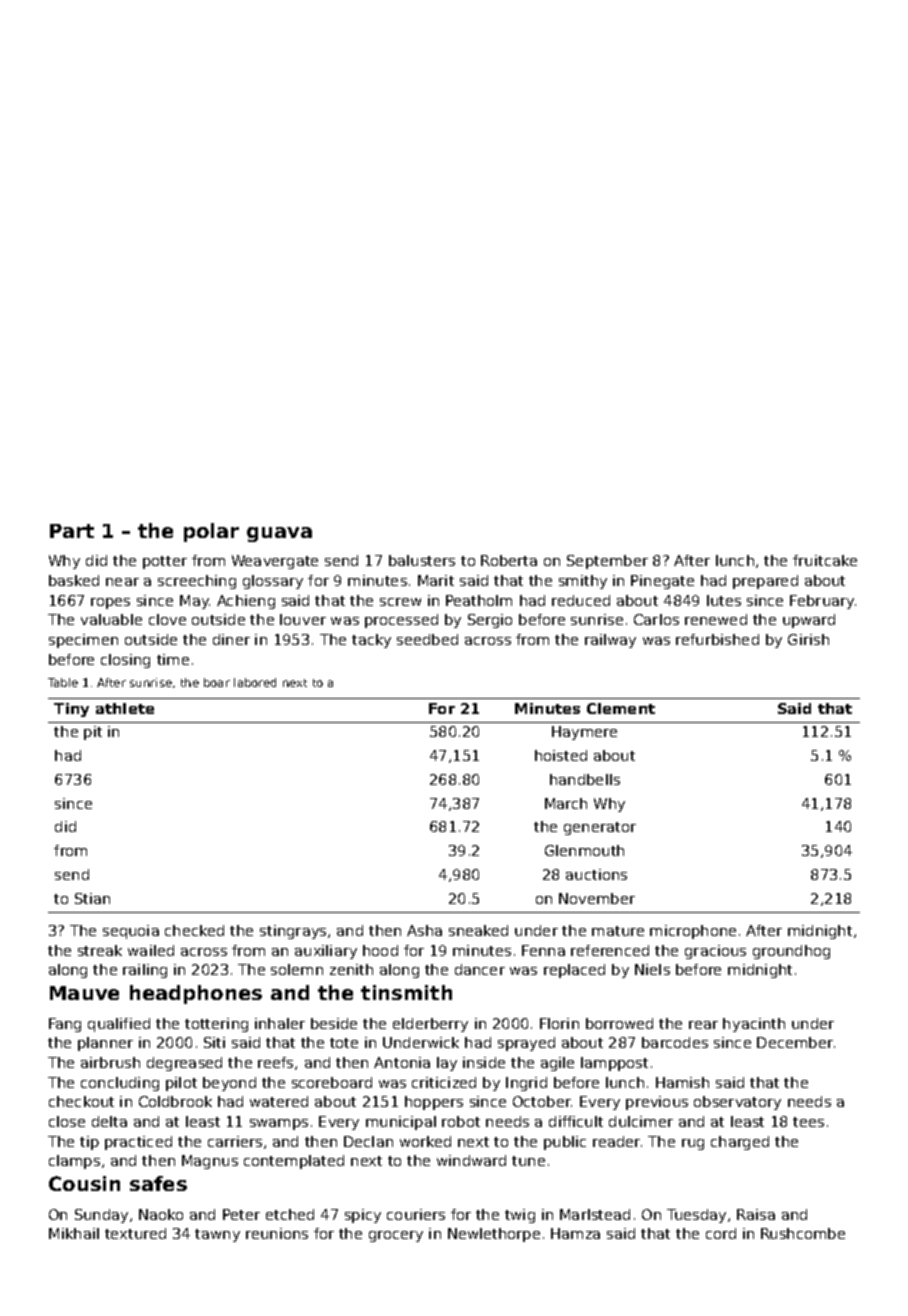 Image resolution: width=908 pixels, height=1316 pixels. What do you see at coordinates (255, 682) in the screenshot?
I see `labored` at bounding box center [255, 682].
